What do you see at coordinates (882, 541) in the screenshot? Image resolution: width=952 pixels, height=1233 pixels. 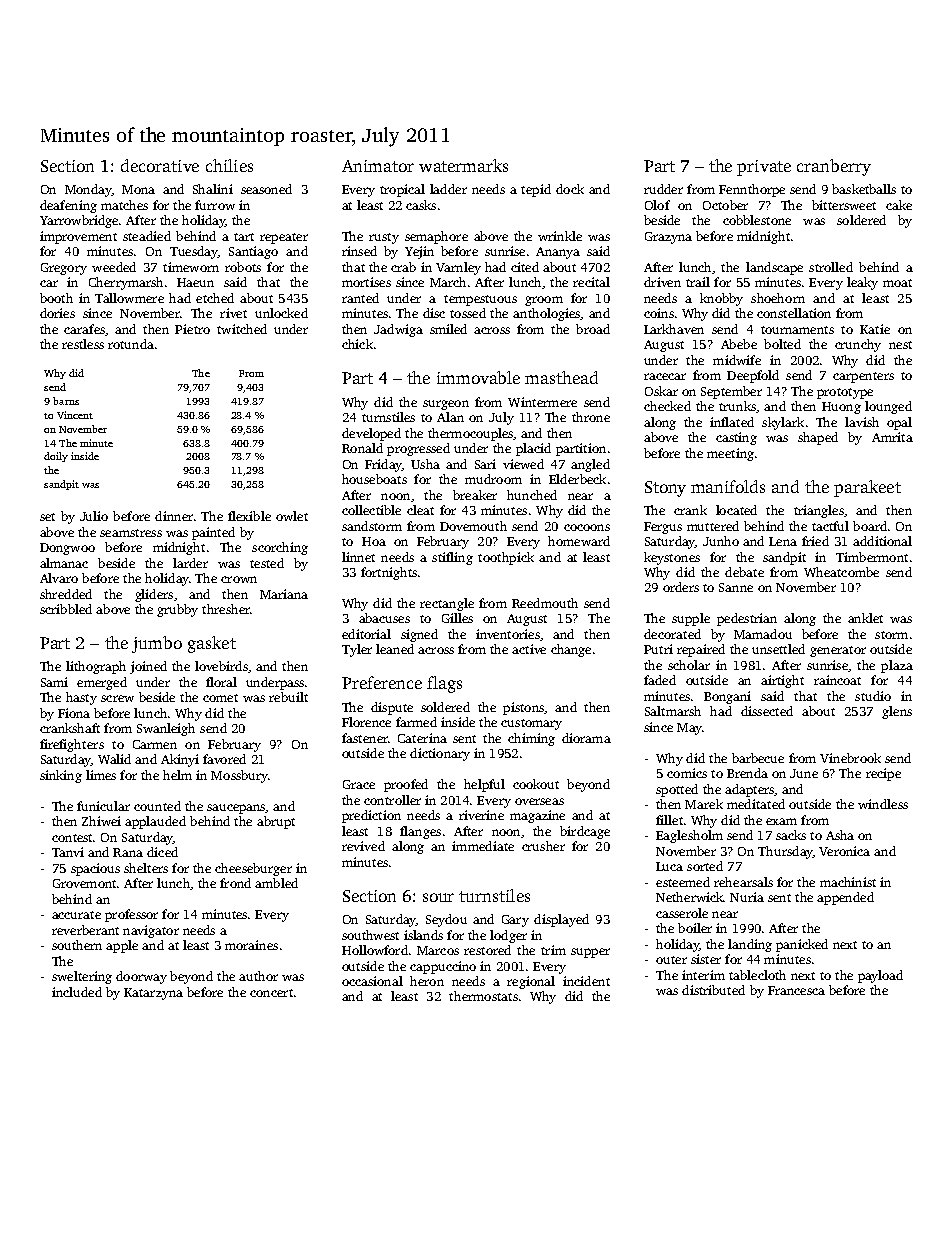 I see `additional` at bounding box center [882, 541].
